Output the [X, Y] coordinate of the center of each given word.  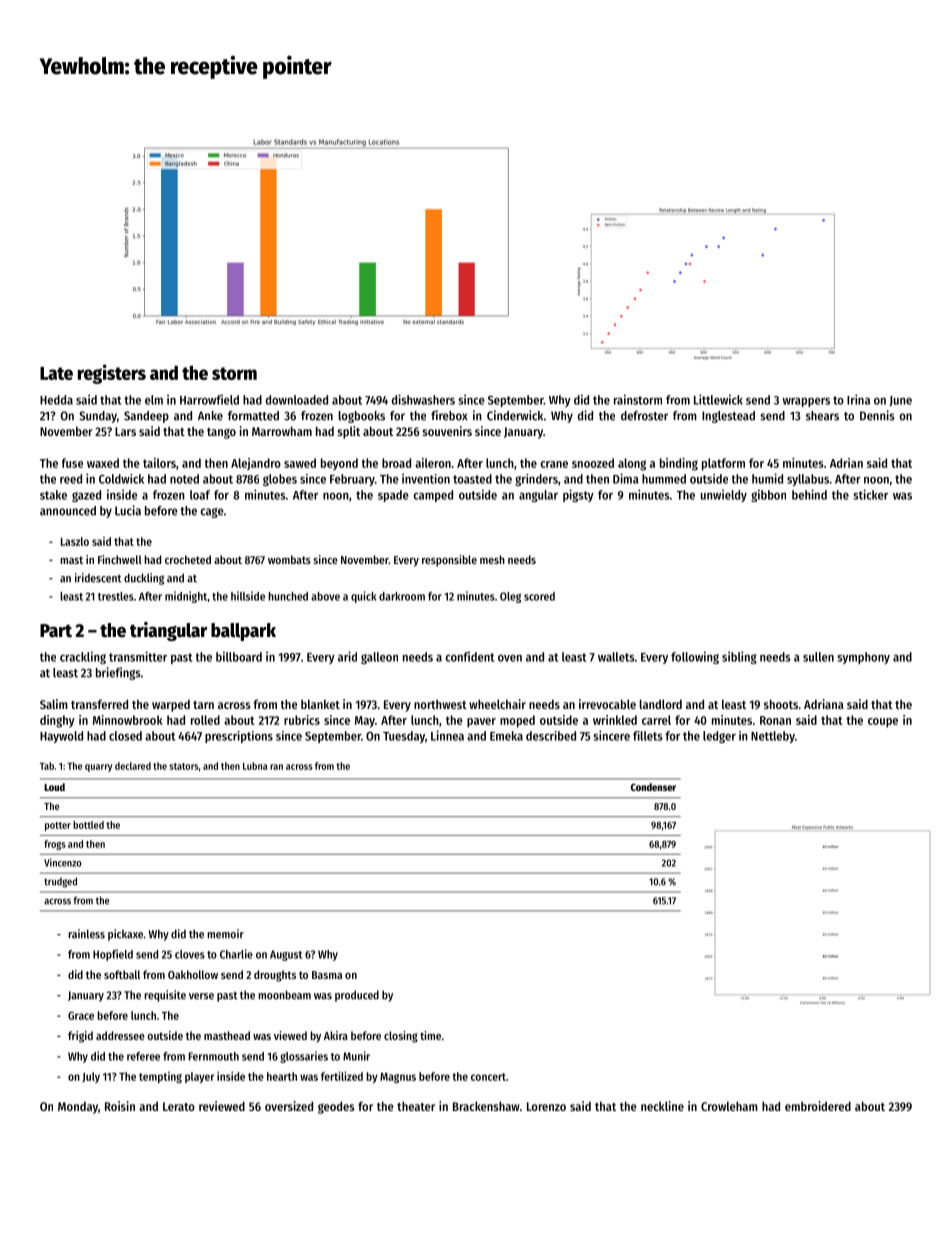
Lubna [255, 766]
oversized [289, 1106]
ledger [719, 737]
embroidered [818, 1106]
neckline [662, 1106]
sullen [818, 657]
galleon [379, 658]
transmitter [138, 656]
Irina [858, 399]
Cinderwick [515, 415]
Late [56, 373]
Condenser [653, 787]
